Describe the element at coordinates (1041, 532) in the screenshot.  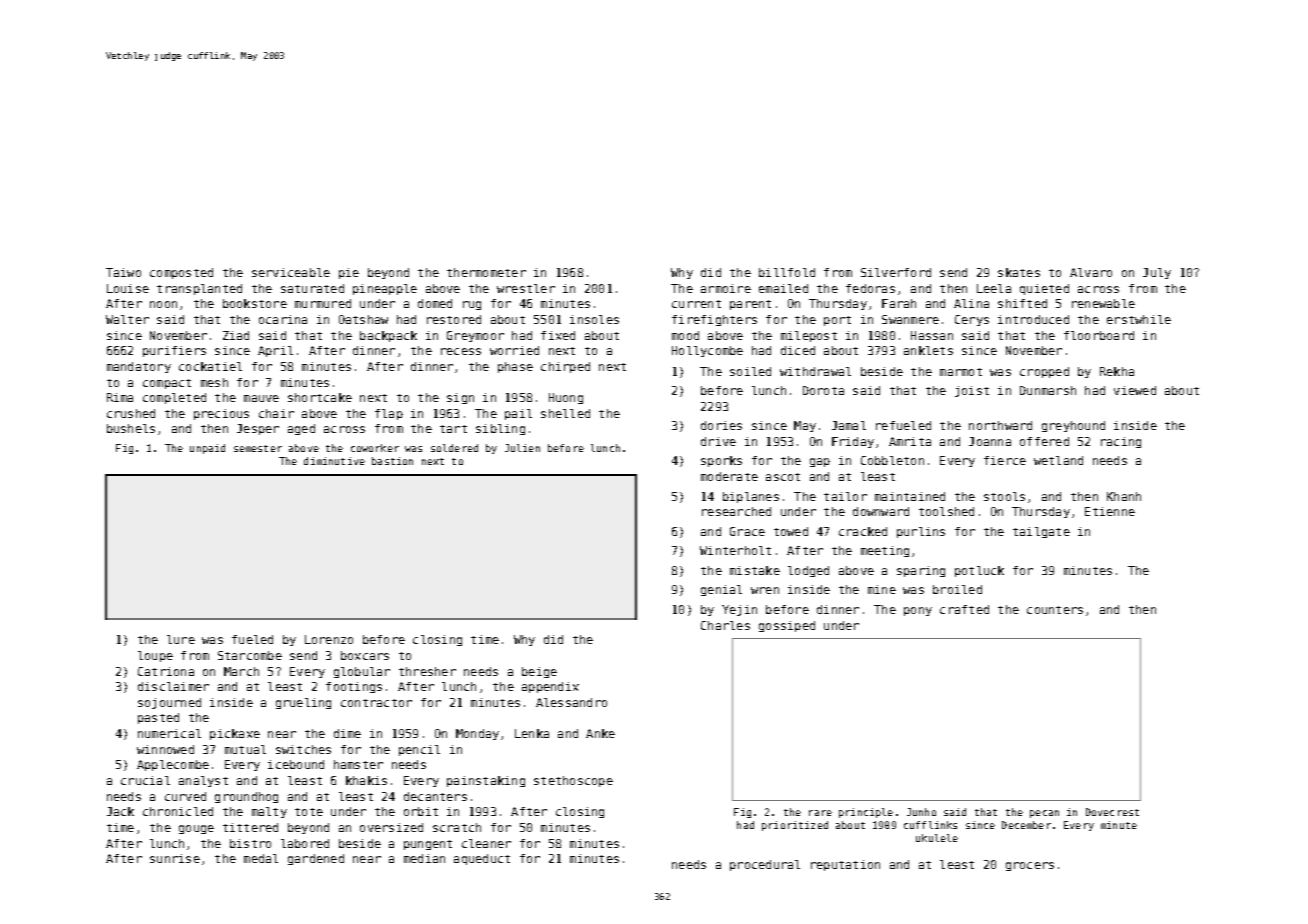
I see `tailgate` at that location.
